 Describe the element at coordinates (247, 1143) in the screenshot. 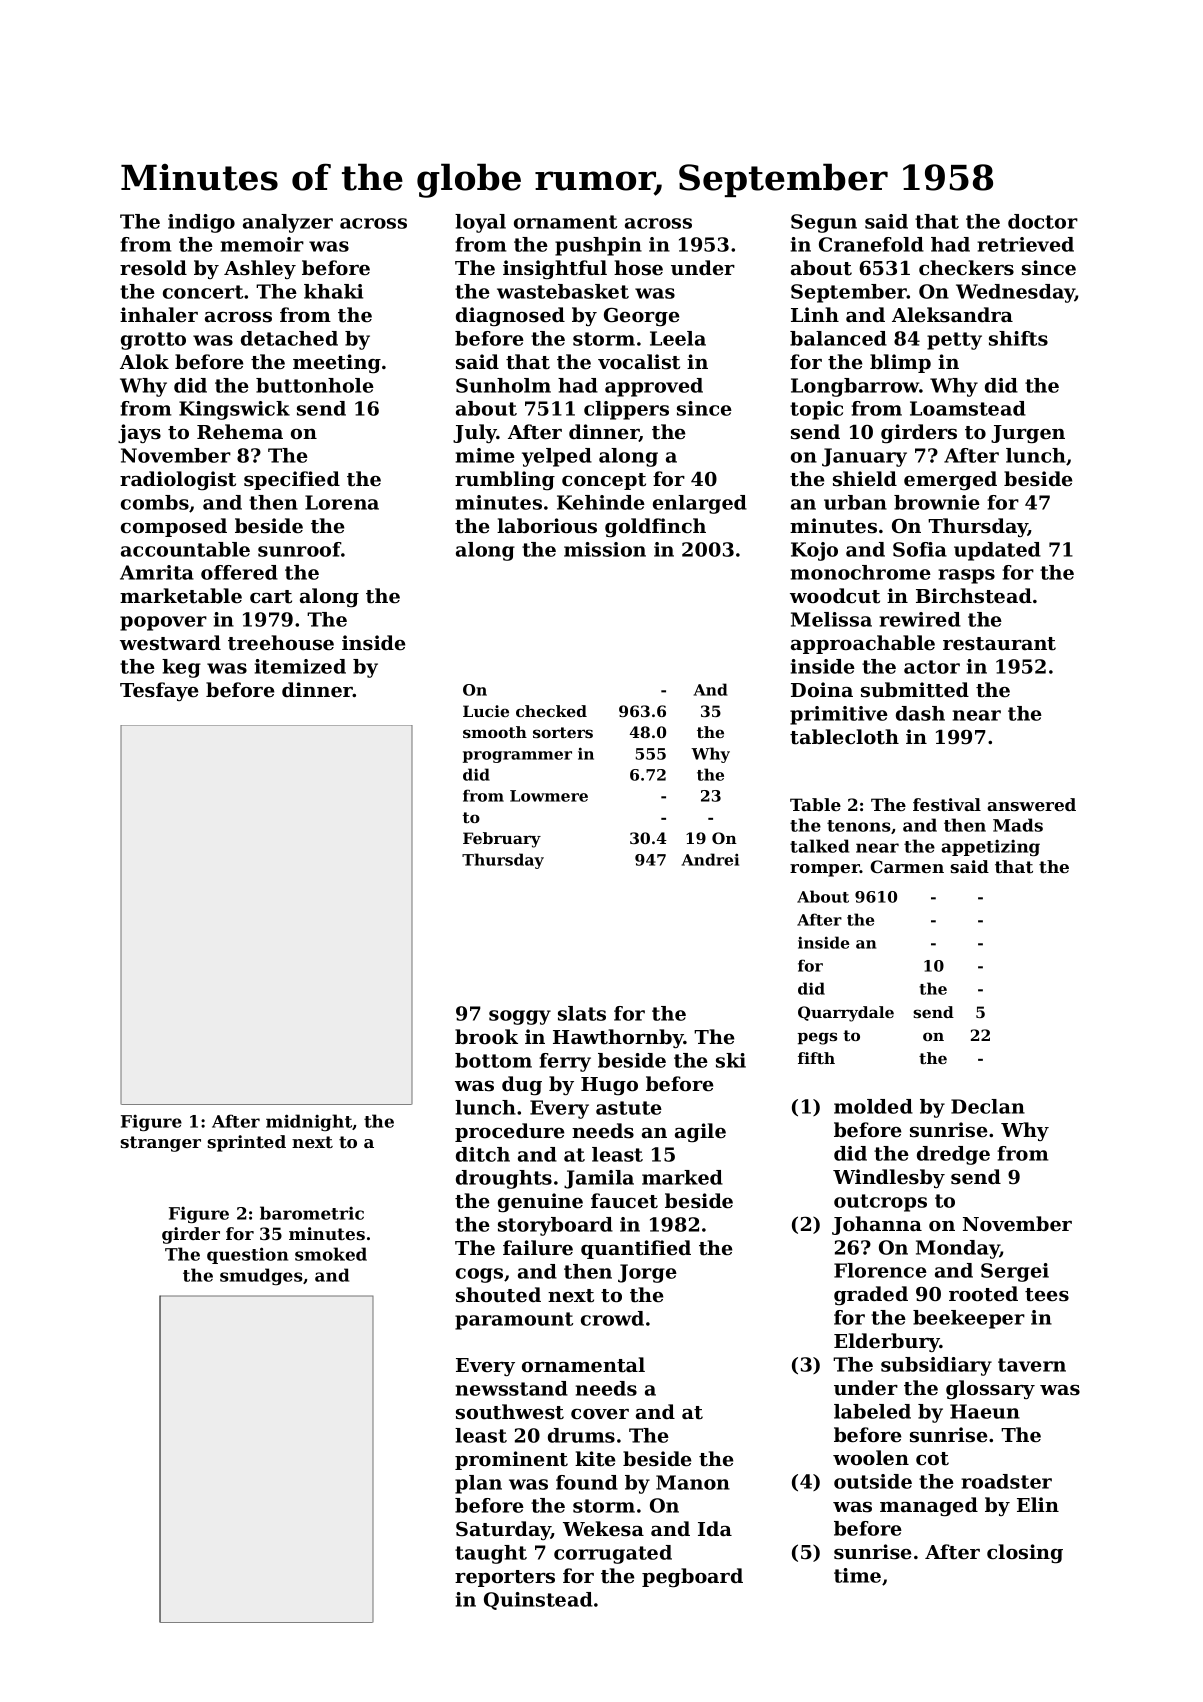

I see `sprinted` at that location.
